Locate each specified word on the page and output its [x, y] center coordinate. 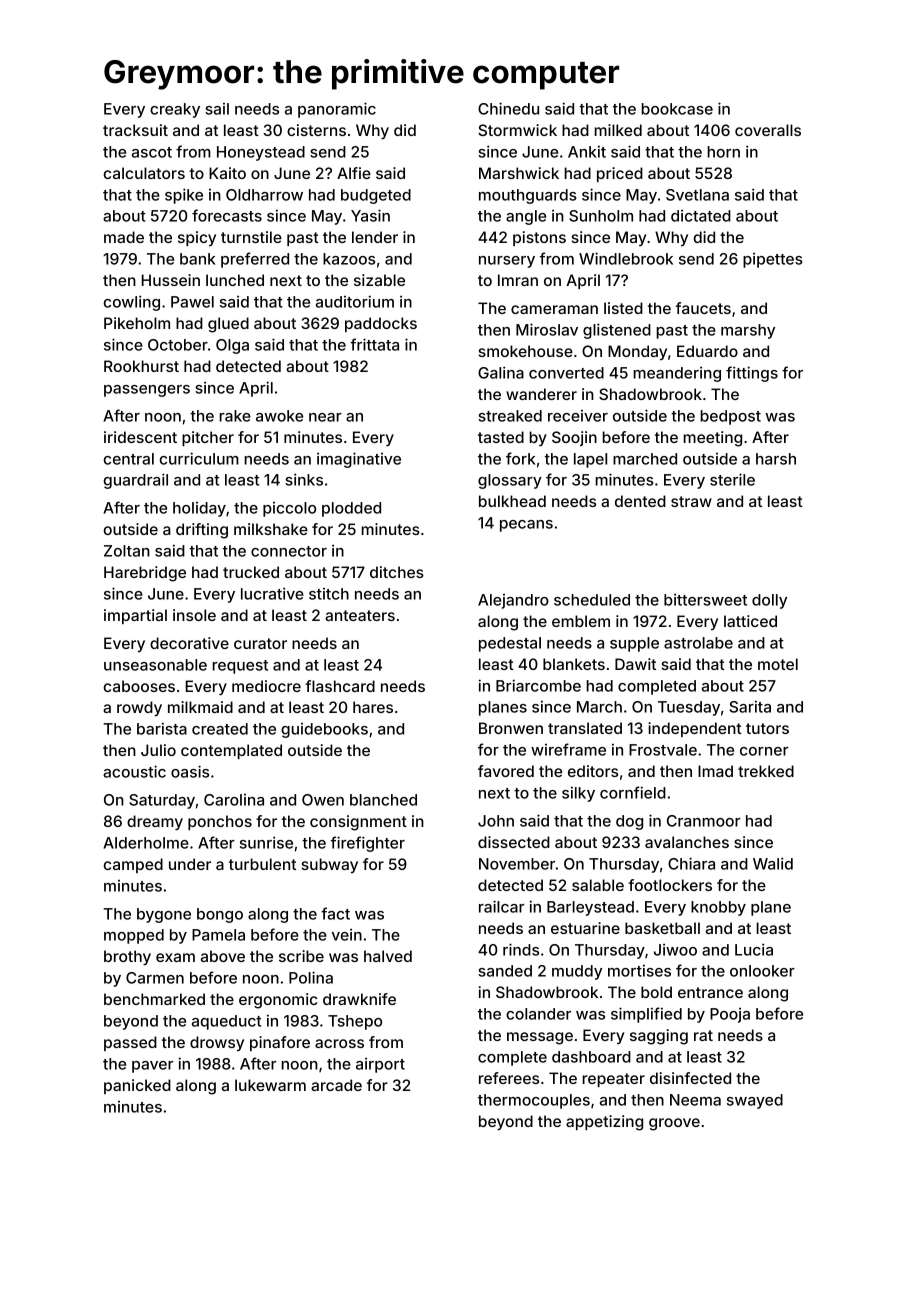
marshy [748, 331]
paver [152, 1067]
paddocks [381, 324]
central [128, 459]
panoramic [337, 110]
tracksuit [135, 130]
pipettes [773, 260]
